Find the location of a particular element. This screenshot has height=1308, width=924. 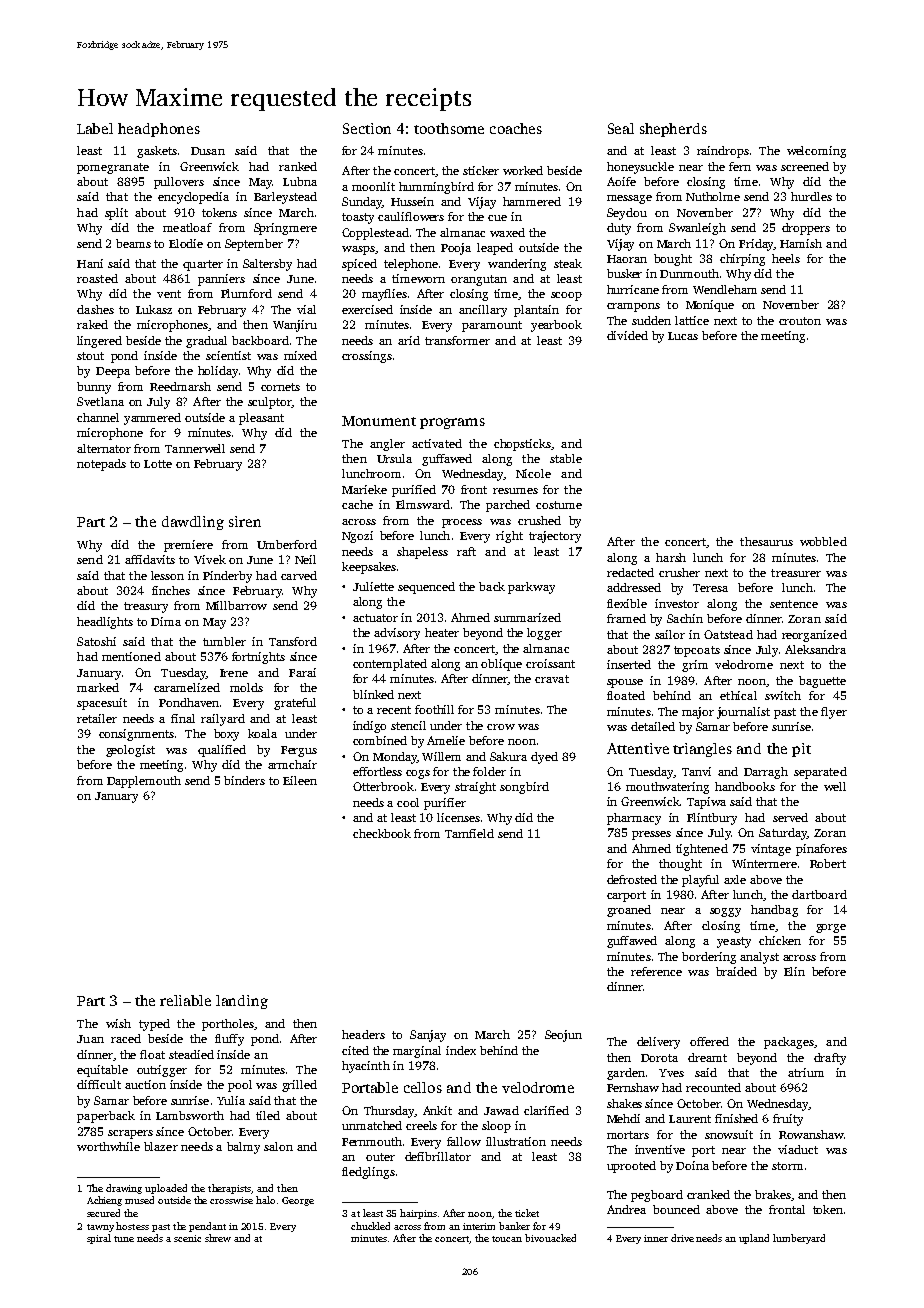

thesaurus is located at coordinates (766, 541).
